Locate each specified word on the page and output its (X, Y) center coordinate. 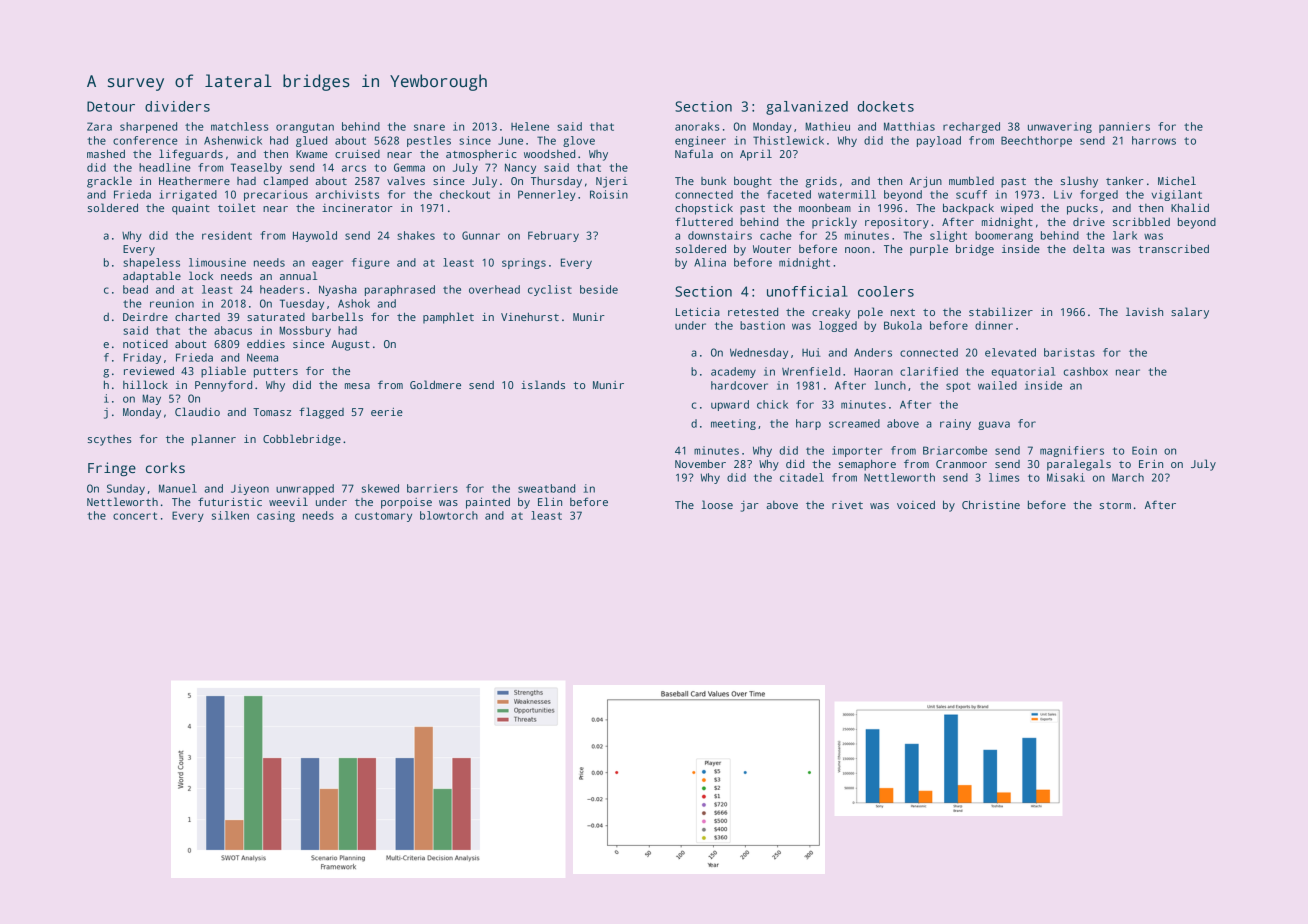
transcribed (1173, 248)
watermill (847, 194)
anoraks (697, 126)
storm (1115, 505)
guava (994, 425)
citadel (802, 477)
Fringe (112, 469)
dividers (177, 106)
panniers (1124, 127)
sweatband (546, 488)
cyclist (550, 290)
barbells (337, 316)
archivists (347, 194)
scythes (110, 440)
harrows (1154, 140)
